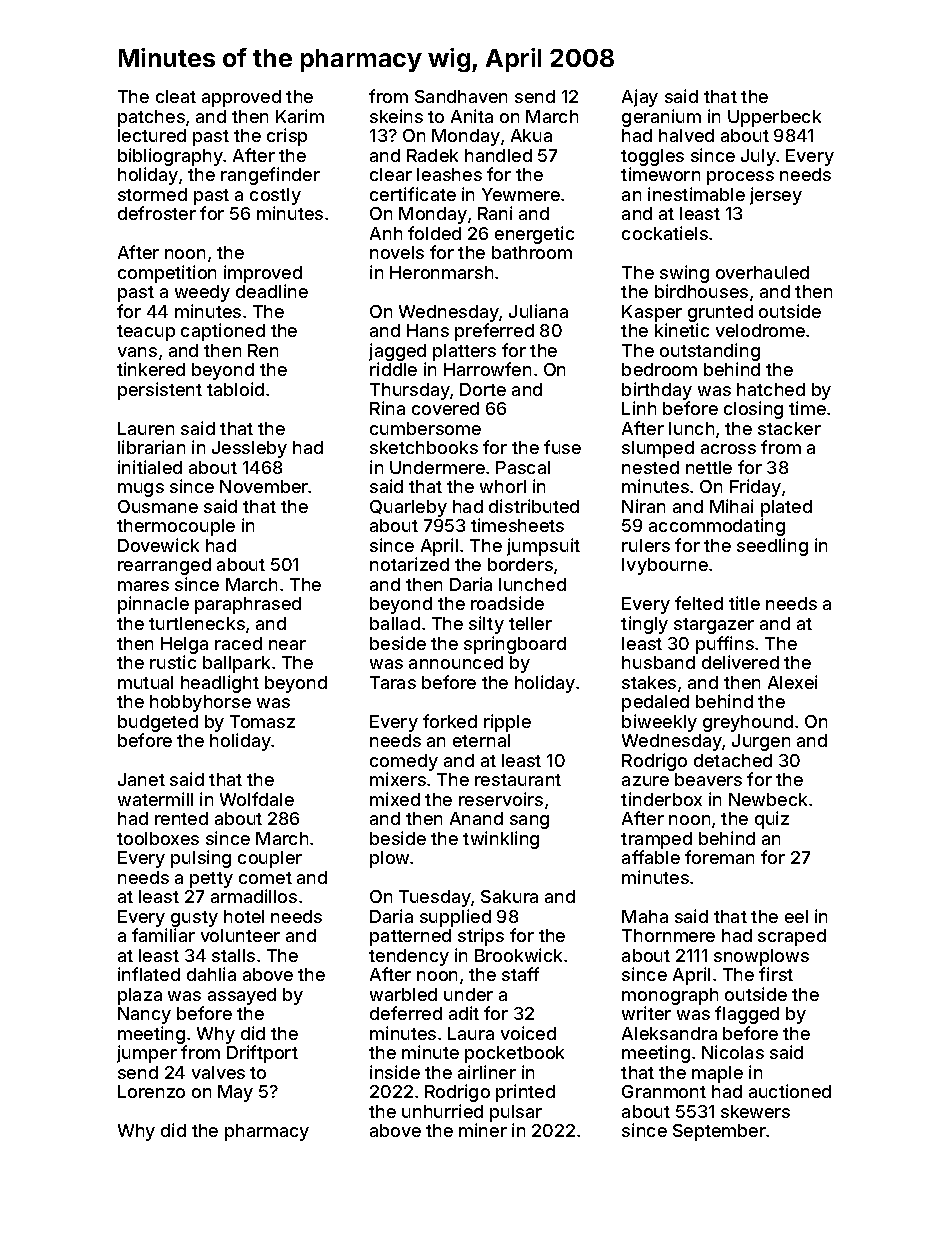  Describe the element at coordinates (507, 723) in the document. I see `ripple` at that location.
